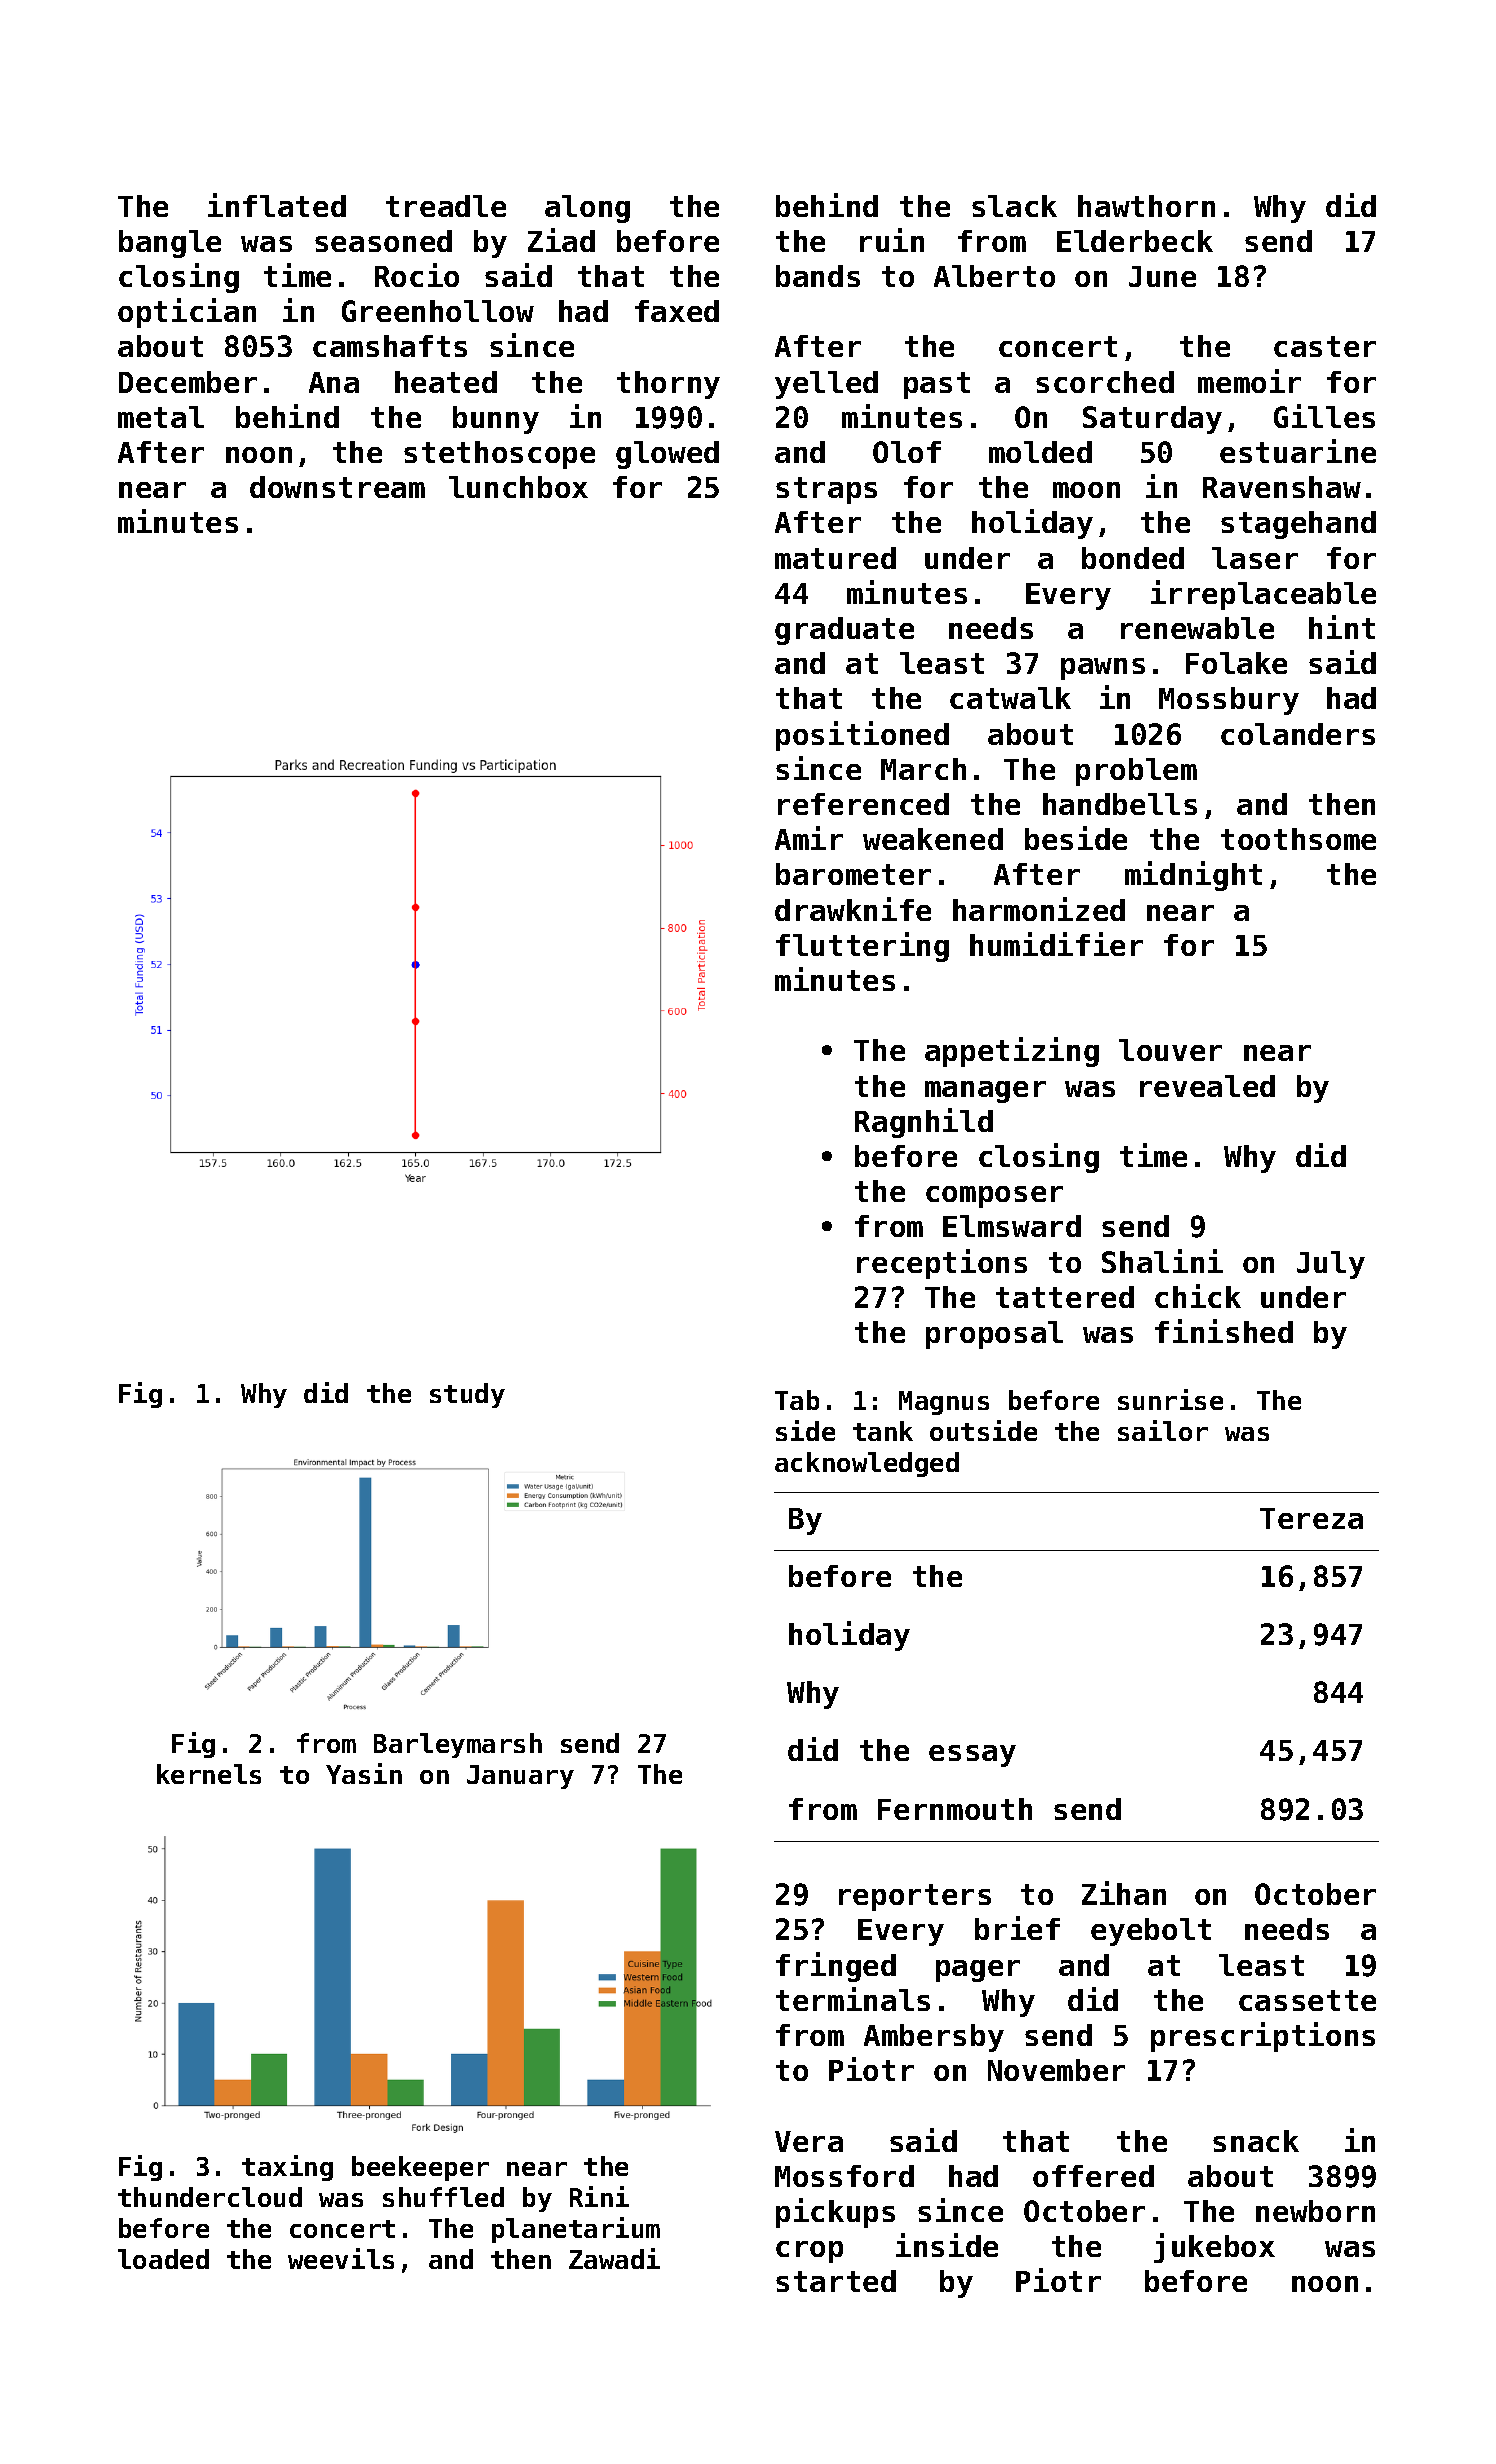 This screenshot has height=2464, width=1496. Describe the element at coordinates (163, 2259) in the screenshot. I see `loaded` at that location.
